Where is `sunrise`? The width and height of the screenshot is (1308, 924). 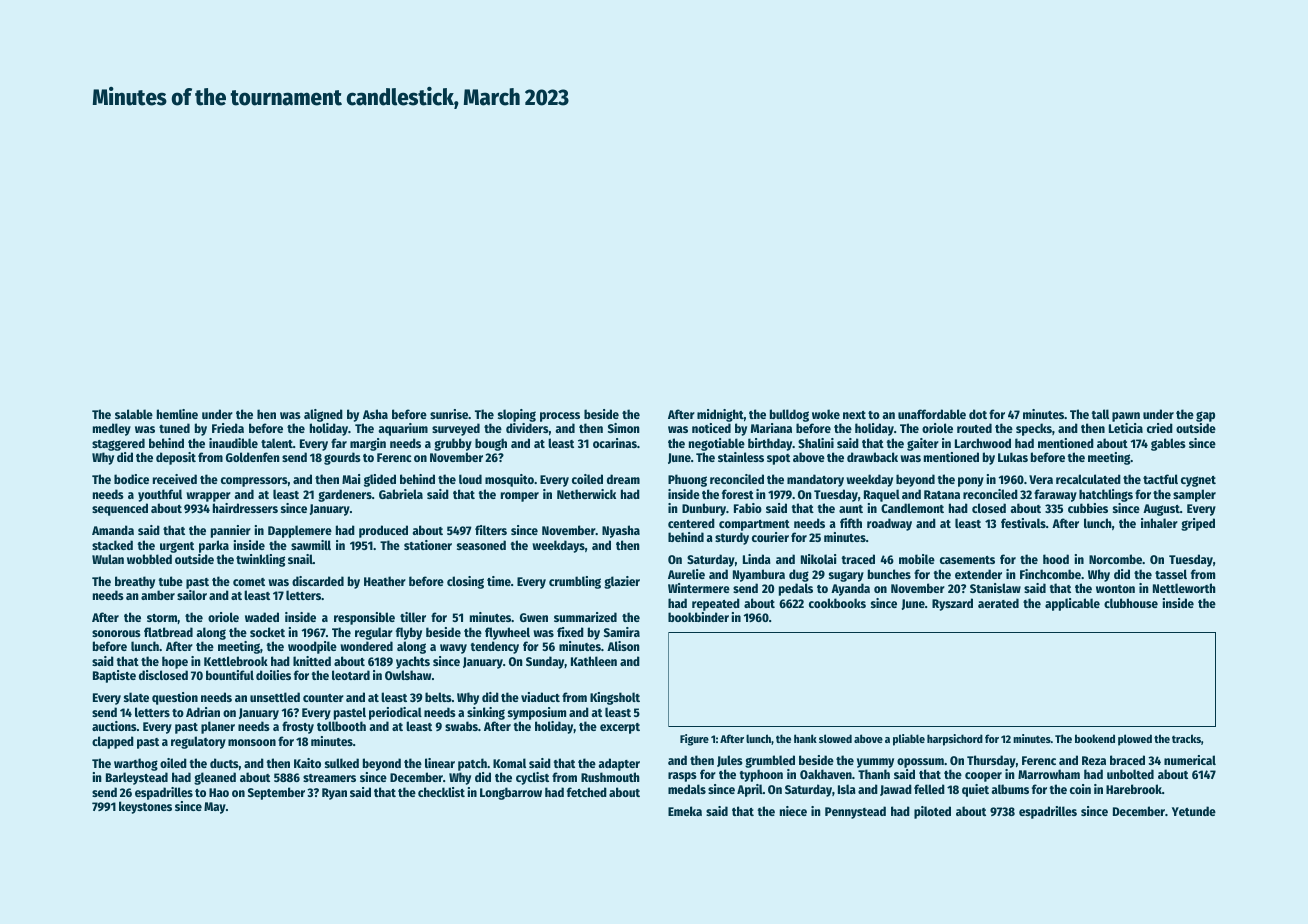
sunrise is located at coordinates (449, 414).
